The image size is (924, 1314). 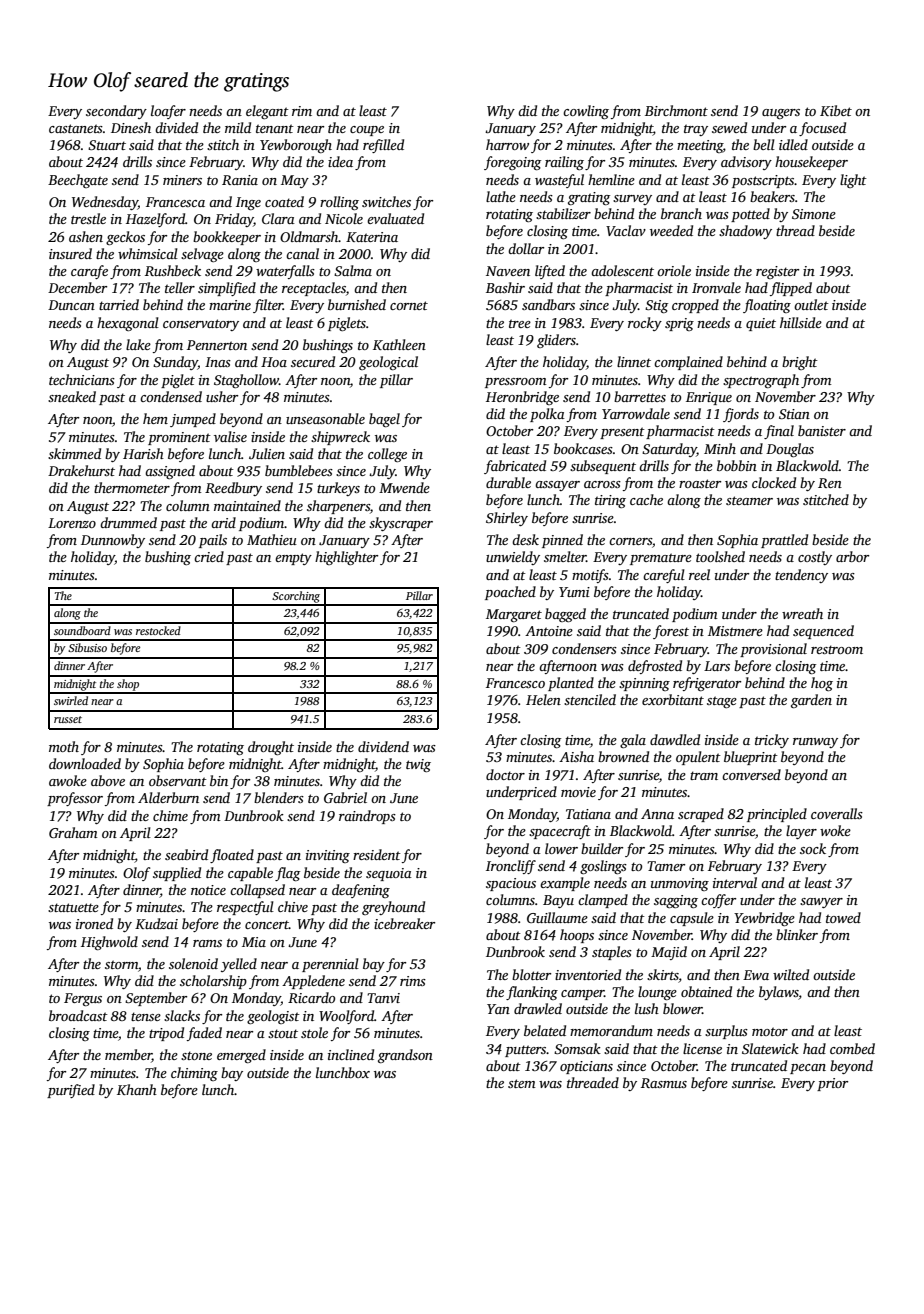 I want to click on Khanh, so click(x=137, y=1089).
